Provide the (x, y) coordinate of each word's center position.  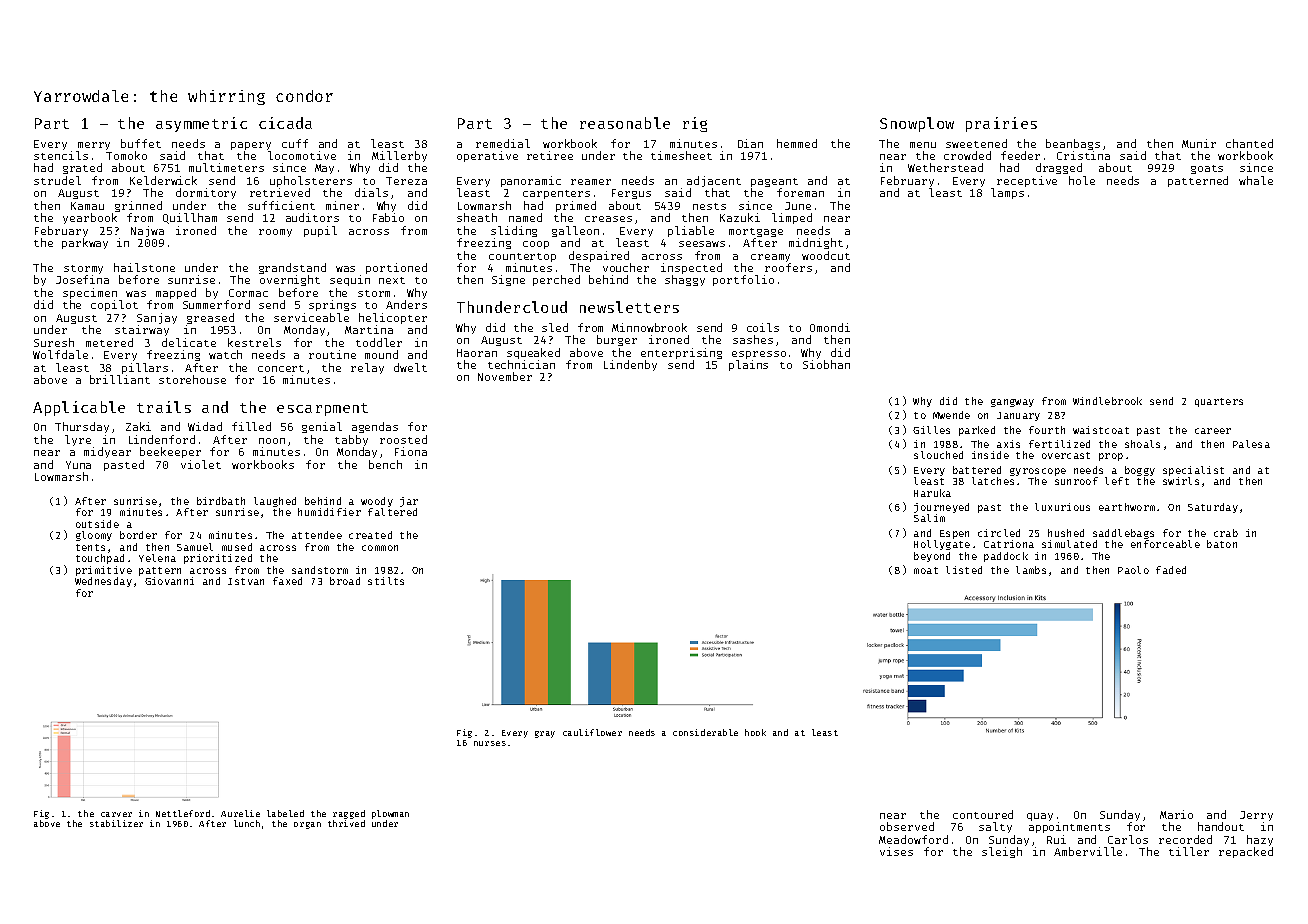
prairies (1001, 124)
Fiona (411, 451)
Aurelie (240, 813)
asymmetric (201, 124)
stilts (386, 581)
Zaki (138, 426)
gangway (1012, 403)
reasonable (625, 123)
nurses (490, 743)
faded (1171, 570)
